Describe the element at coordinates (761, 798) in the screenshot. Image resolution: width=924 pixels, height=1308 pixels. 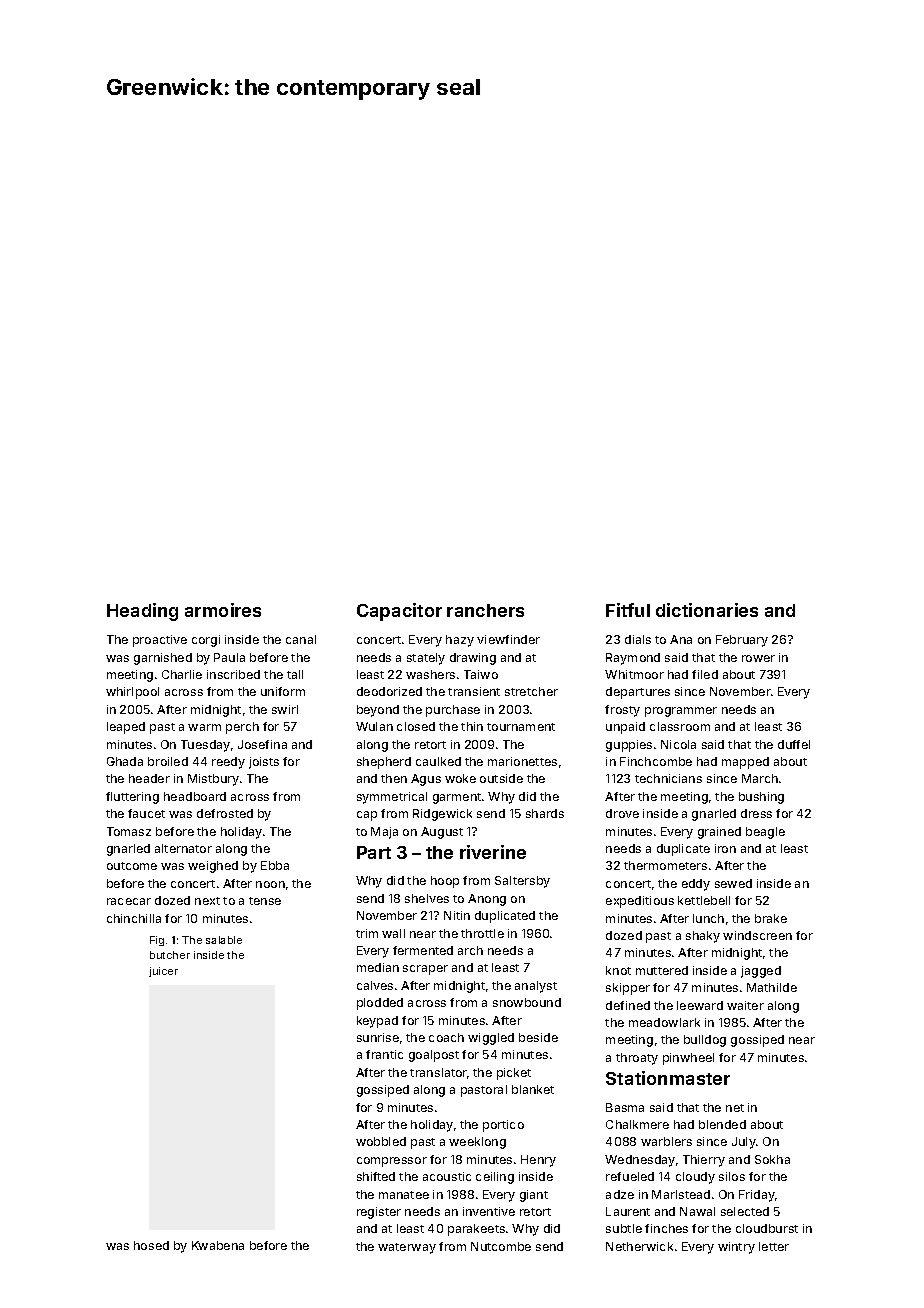
I see `bushing` at that location.
